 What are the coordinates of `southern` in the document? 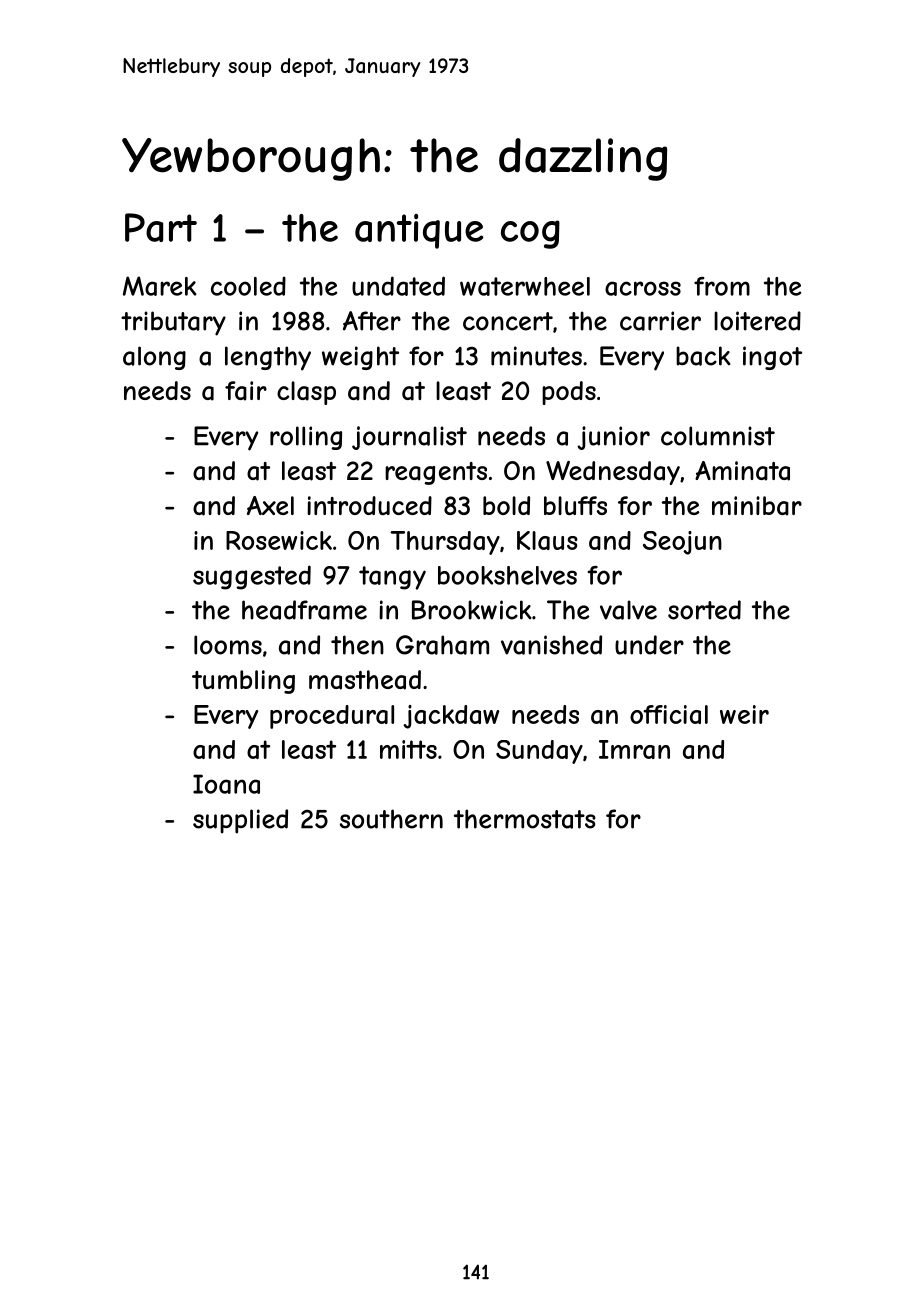 It's located at (391, 819).
